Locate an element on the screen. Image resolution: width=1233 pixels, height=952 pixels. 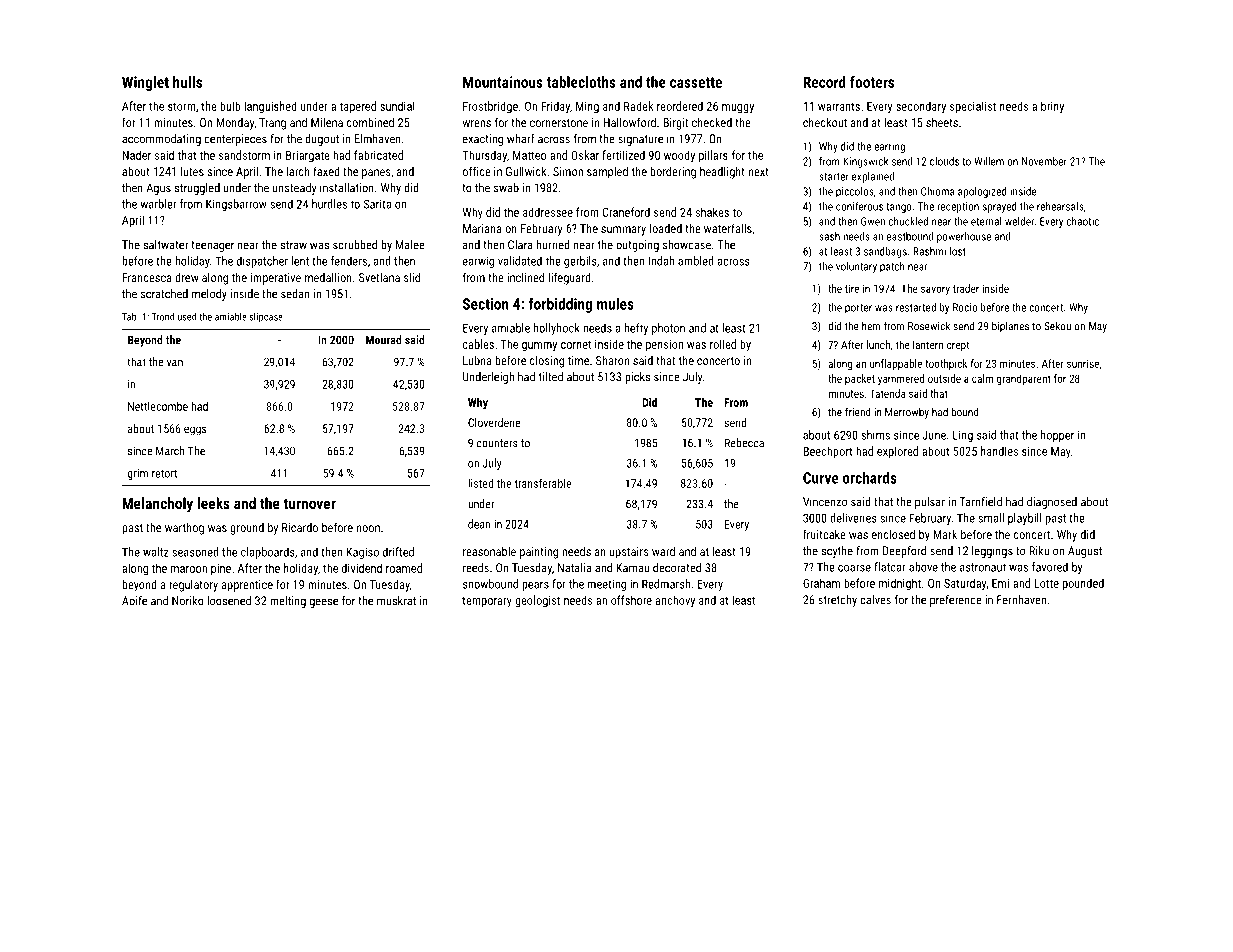
Winglet is located at coordinates (145, 83).
